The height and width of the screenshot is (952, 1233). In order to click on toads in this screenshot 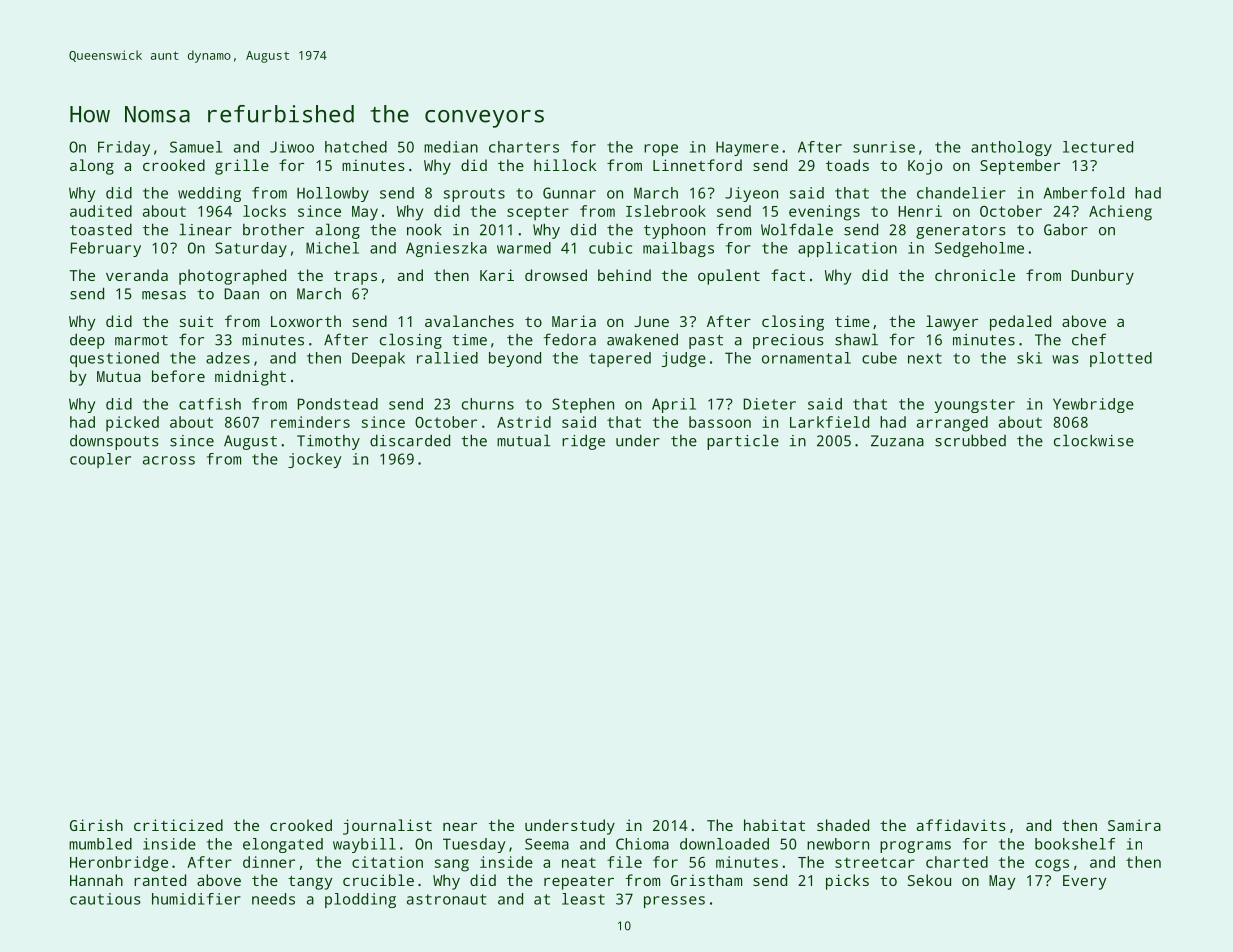, I will do `click(847, 165)`.
